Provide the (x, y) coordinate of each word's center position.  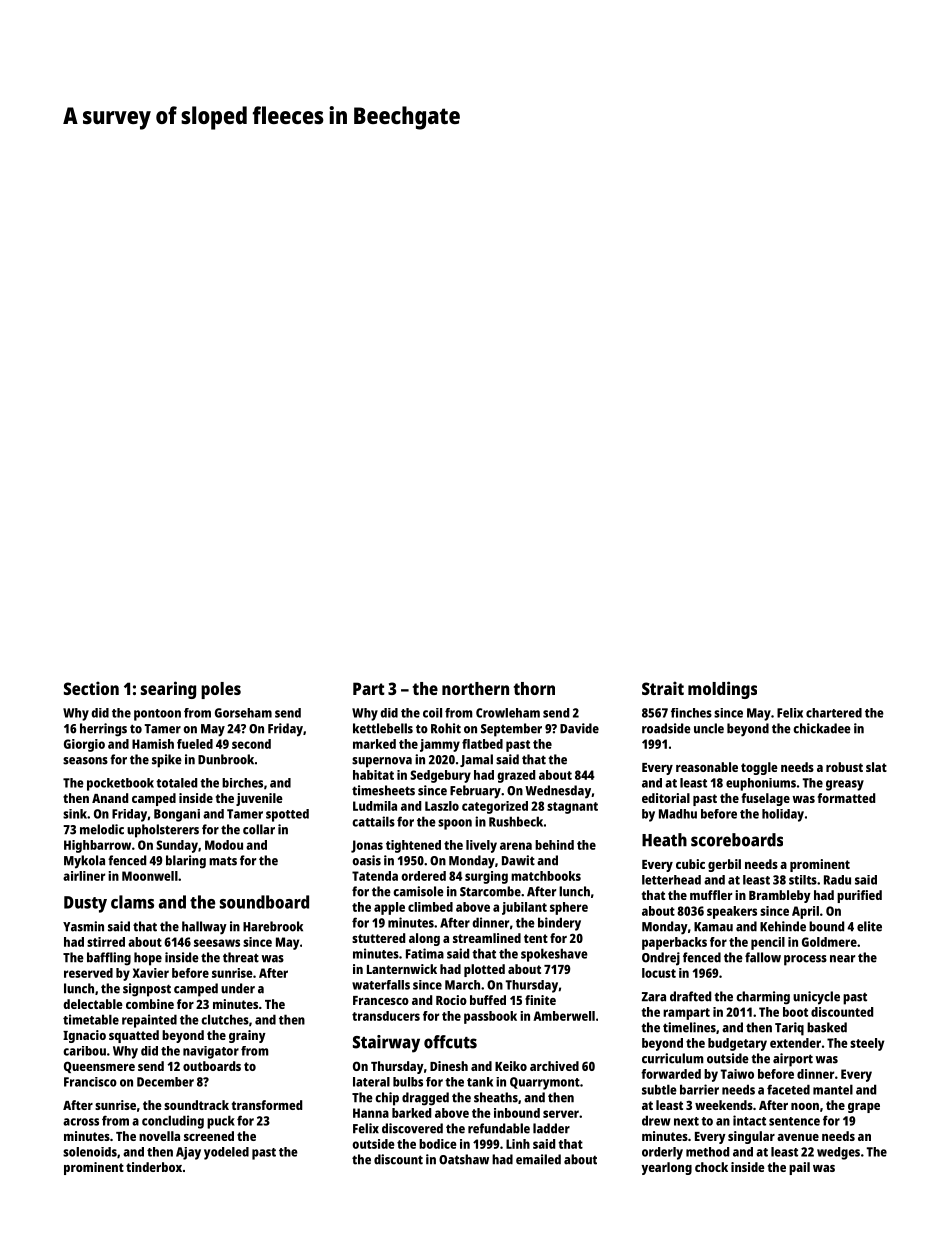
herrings (103, 730)
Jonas (367, 846)
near (842, 959)
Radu (837, 880)
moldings (722, 690)
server (561, 1114)
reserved (88, 973)
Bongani (177, 815)
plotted (484, 970)
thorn (534, 688)
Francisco (90, 1082)
